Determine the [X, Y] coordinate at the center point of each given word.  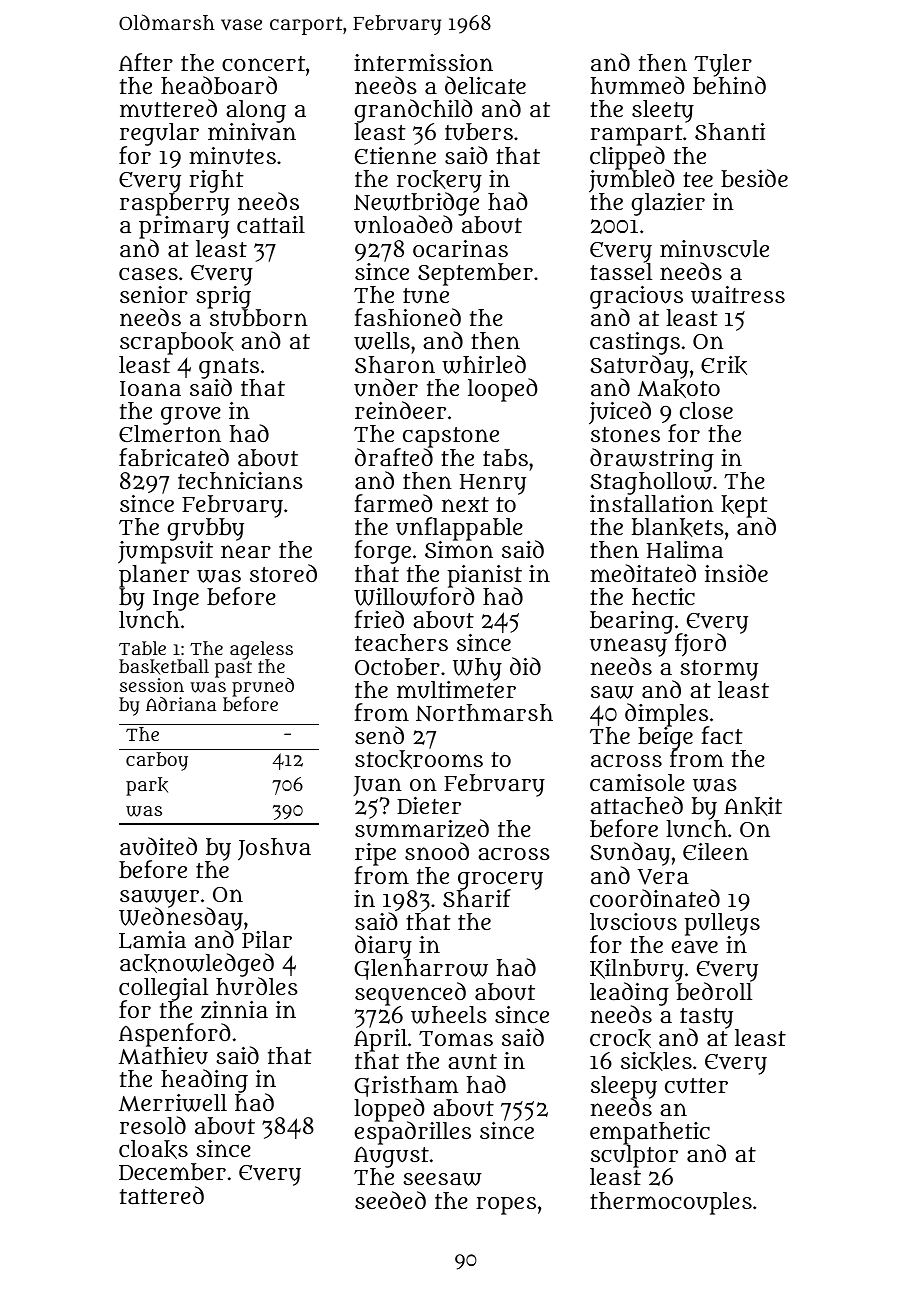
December [172, 1172]
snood [437, 851]
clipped [628, 158]
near [246, 551]
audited [158, 846]
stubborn [259, 318]
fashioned [407, 317]
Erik [724, 365]
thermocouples [671, 1203]
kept [745, 506]
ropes [506, 1206]
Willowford [414, 597]
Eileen [716, 851]
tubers [479, 132]
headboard [219, 85]
